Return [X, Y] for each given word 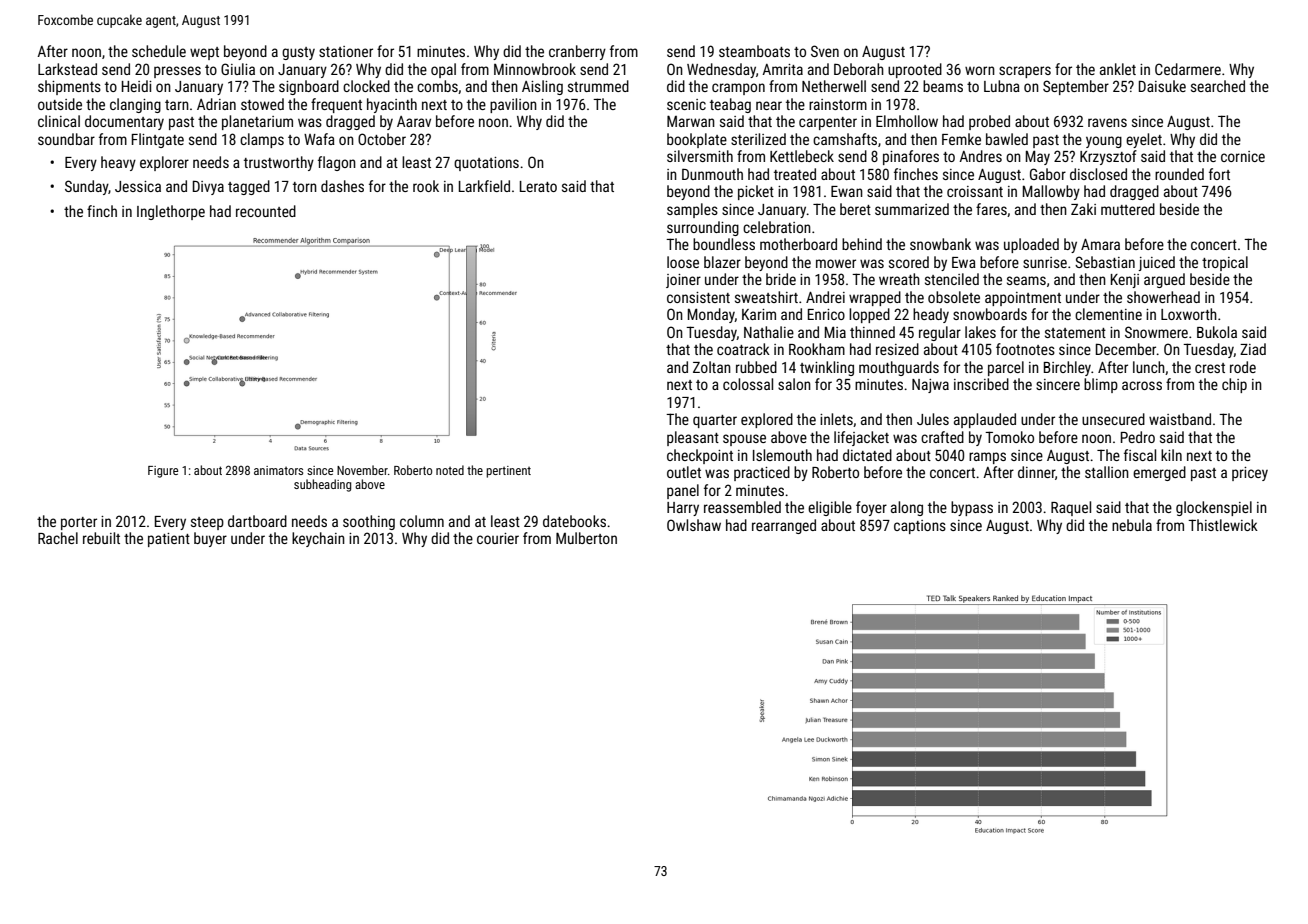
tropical [1225, 263]
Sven [825, 51]
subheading [322, 485]
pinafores [911, 157]
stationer [346, 51]
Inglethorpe [171, 212]
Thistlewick [1223, 525]
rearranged [784, 526]
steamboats [754, 51]
